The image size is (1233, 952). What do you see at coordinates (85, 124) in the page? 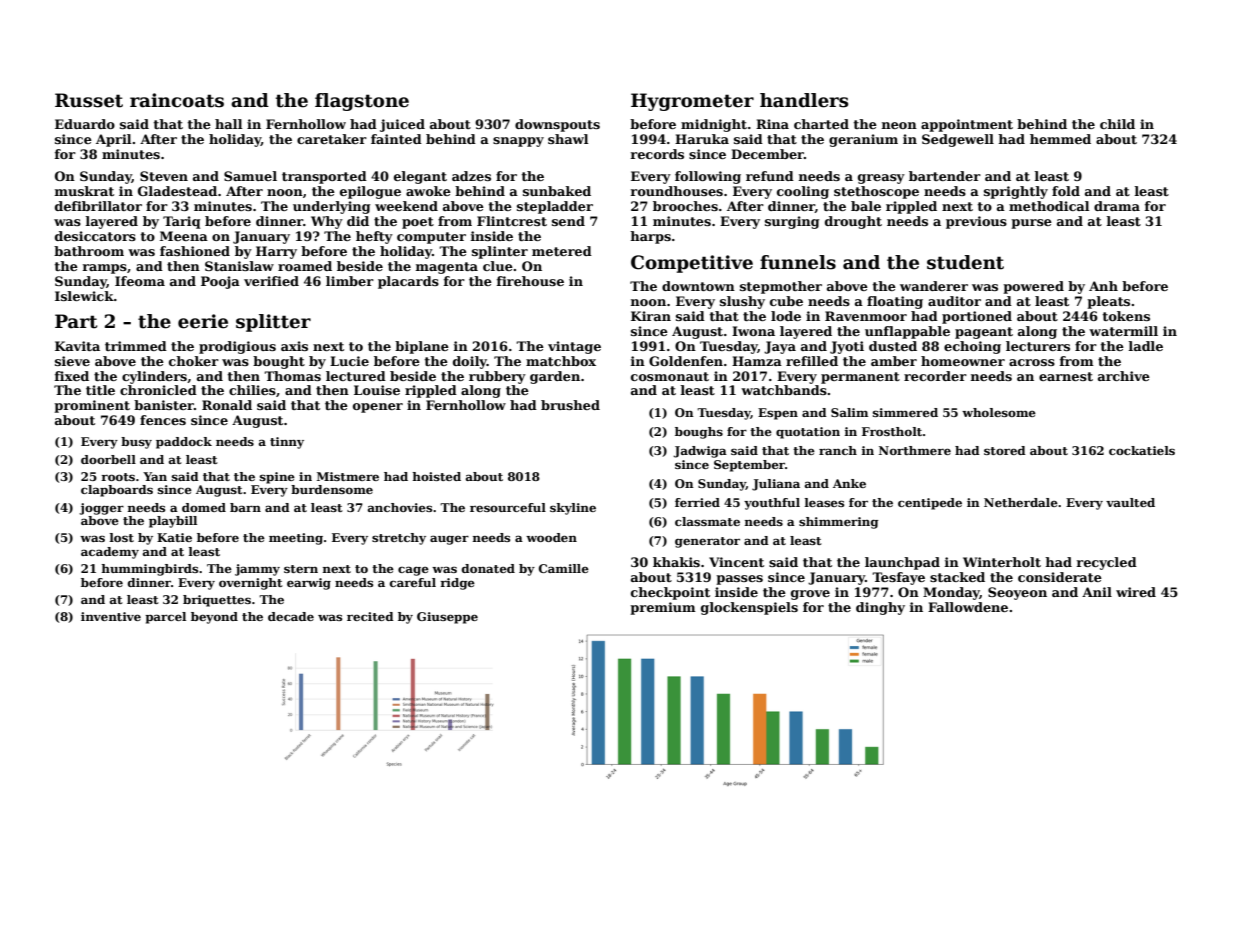
I see `Eduardo` at bounding box center [85, 124].
